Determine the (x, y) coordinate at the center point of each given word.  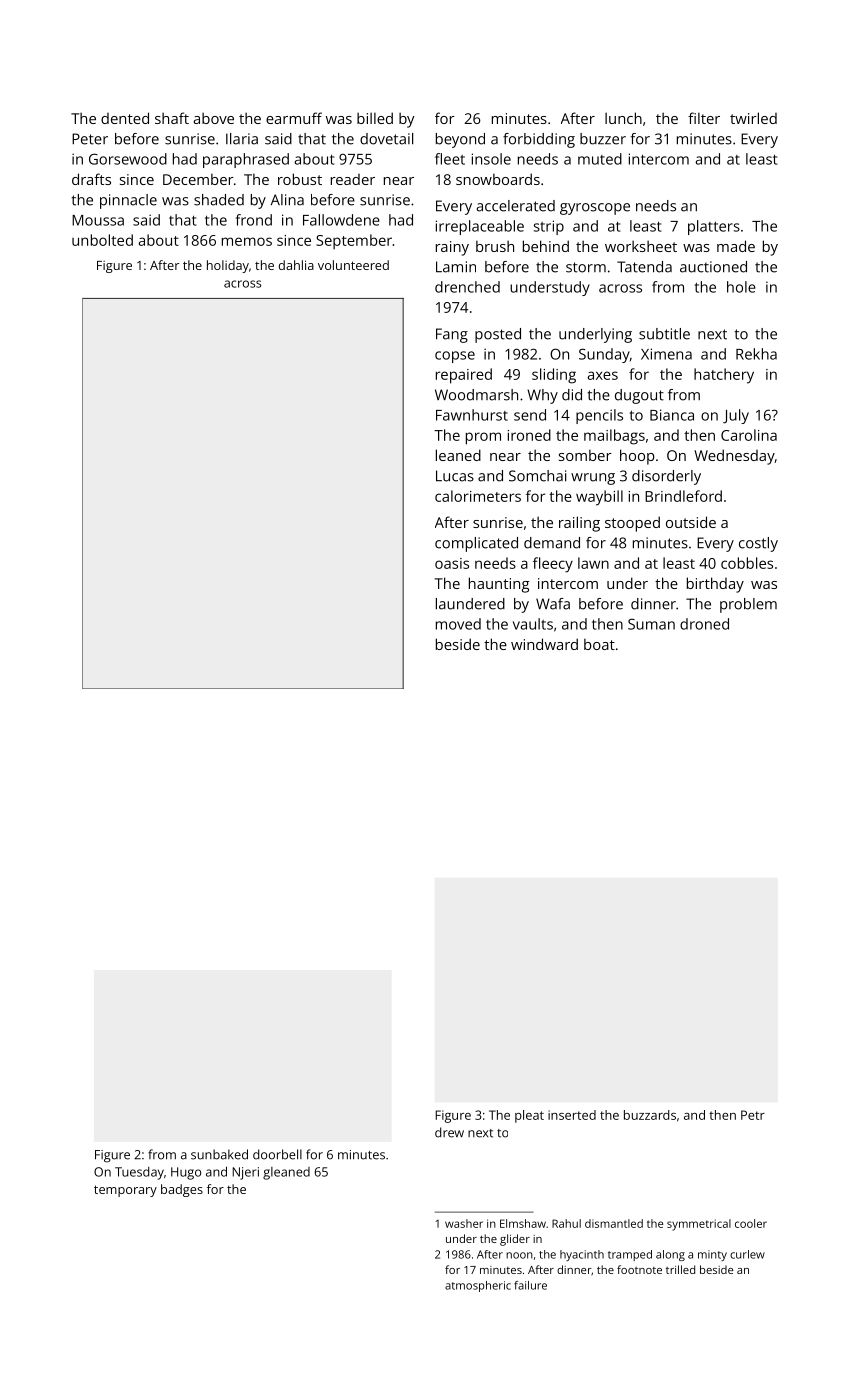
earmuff (294, 118)
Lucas (455, 476)
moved (458, 624)
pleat (529, 1116)
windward (544, 644)
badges (182, 1190)
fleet (450, 159)
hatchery (724, 376)
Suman (651, 624)
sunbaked (219, 1154)
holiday (228, 266)
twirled (753, 118)
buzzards (650, 1115)
